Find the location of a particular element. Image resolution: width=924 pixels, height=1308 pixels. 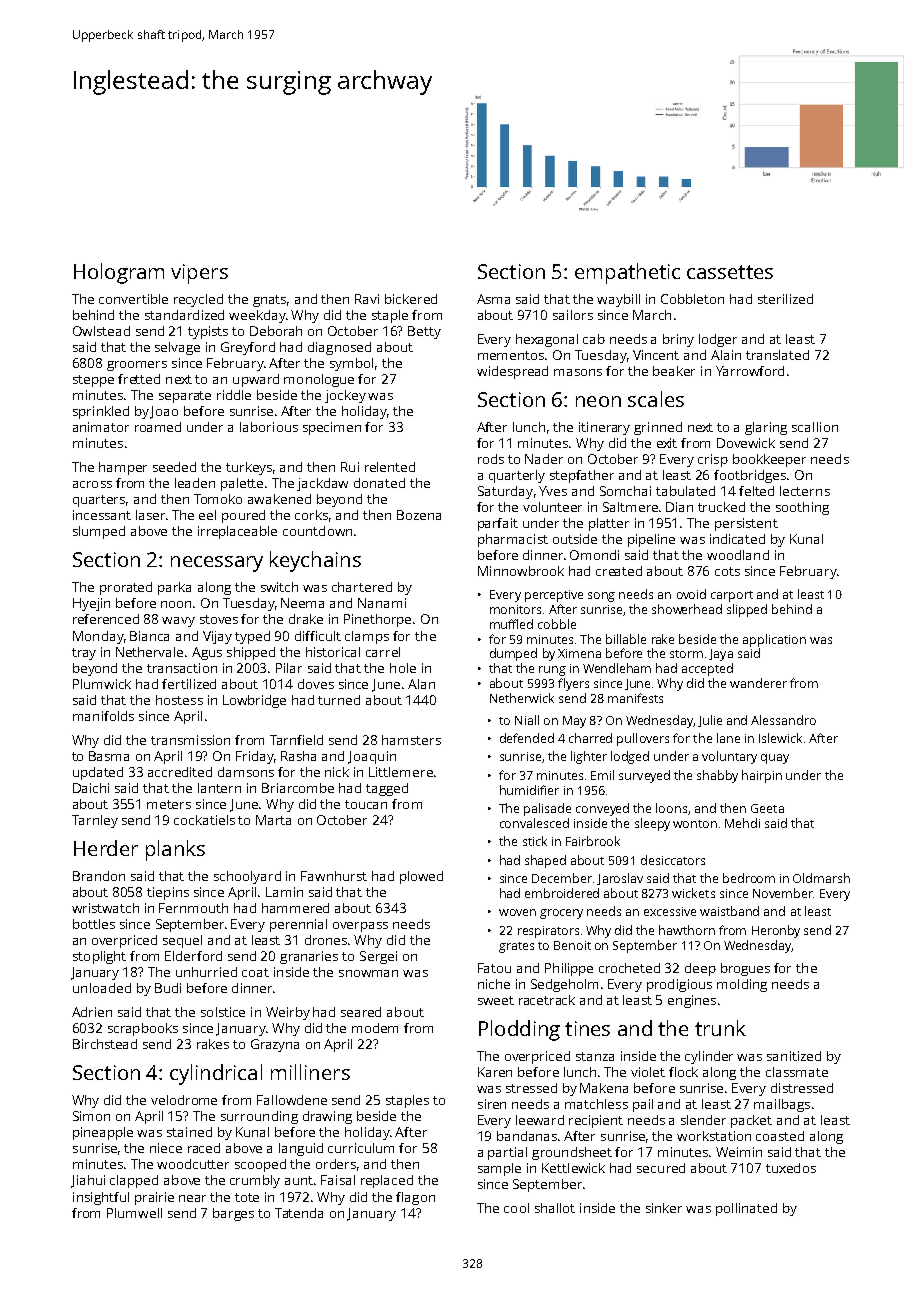

hamper is located at coordinates (123, 468).
